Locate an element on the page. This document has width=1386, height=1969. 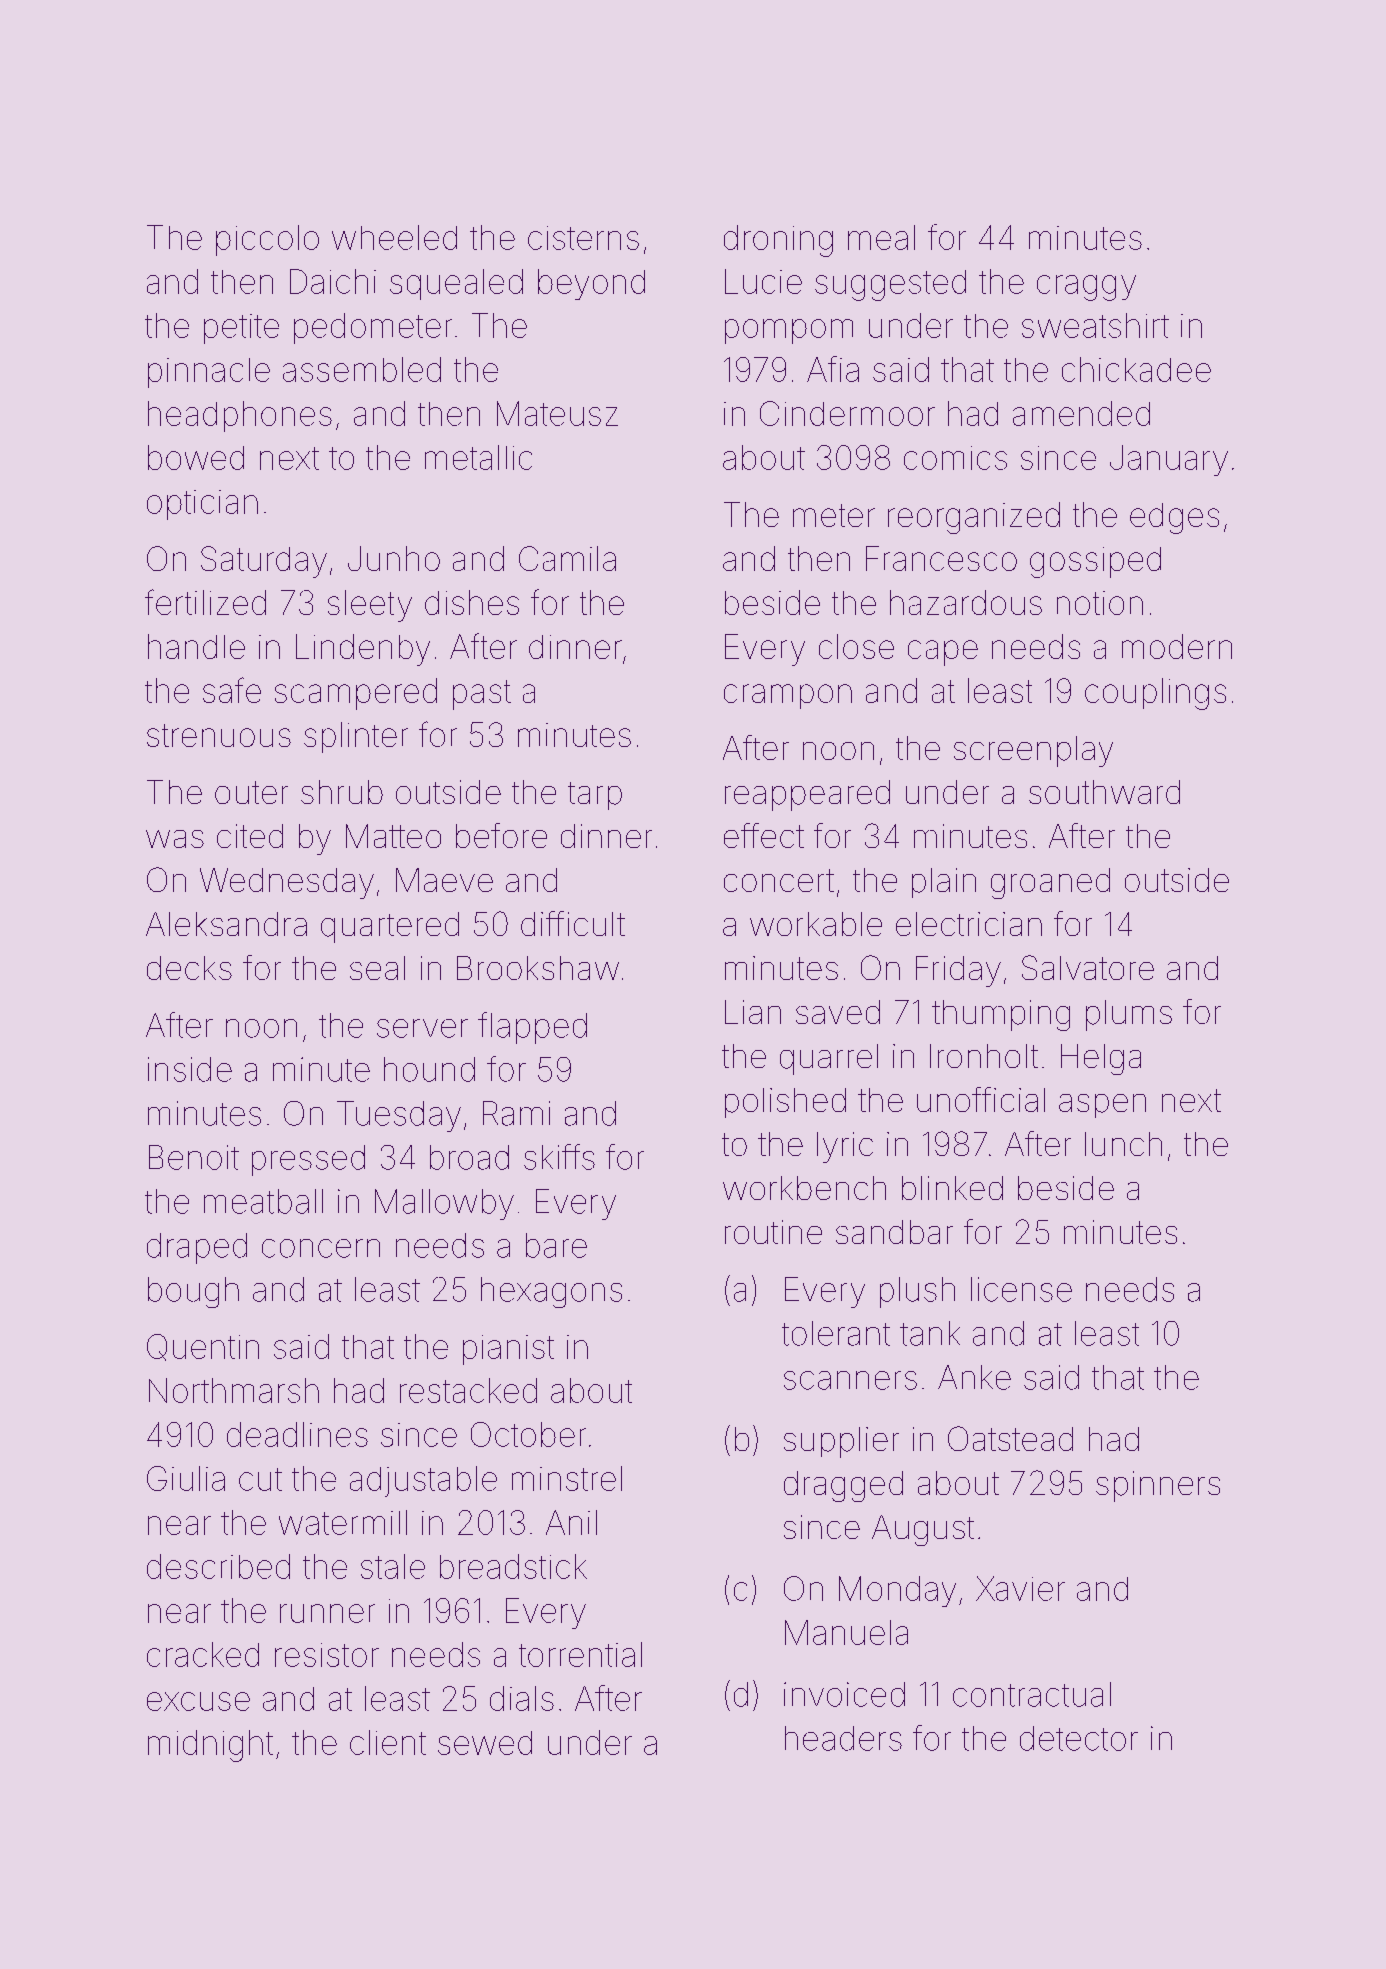
wheeled is located at coordinates (394, 237).
